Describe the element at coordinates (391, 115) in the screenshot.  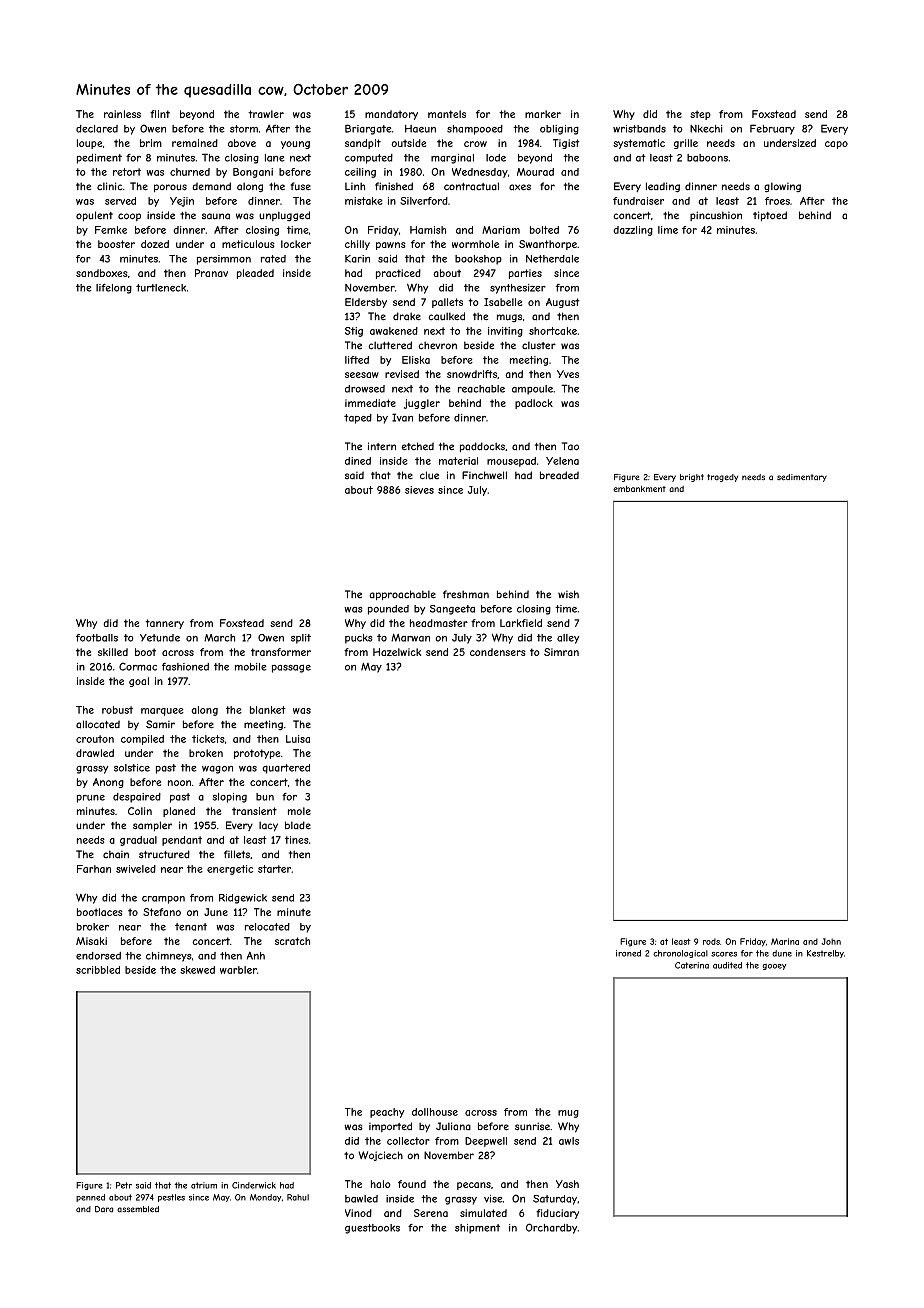
I see `mandatory` at that location.
